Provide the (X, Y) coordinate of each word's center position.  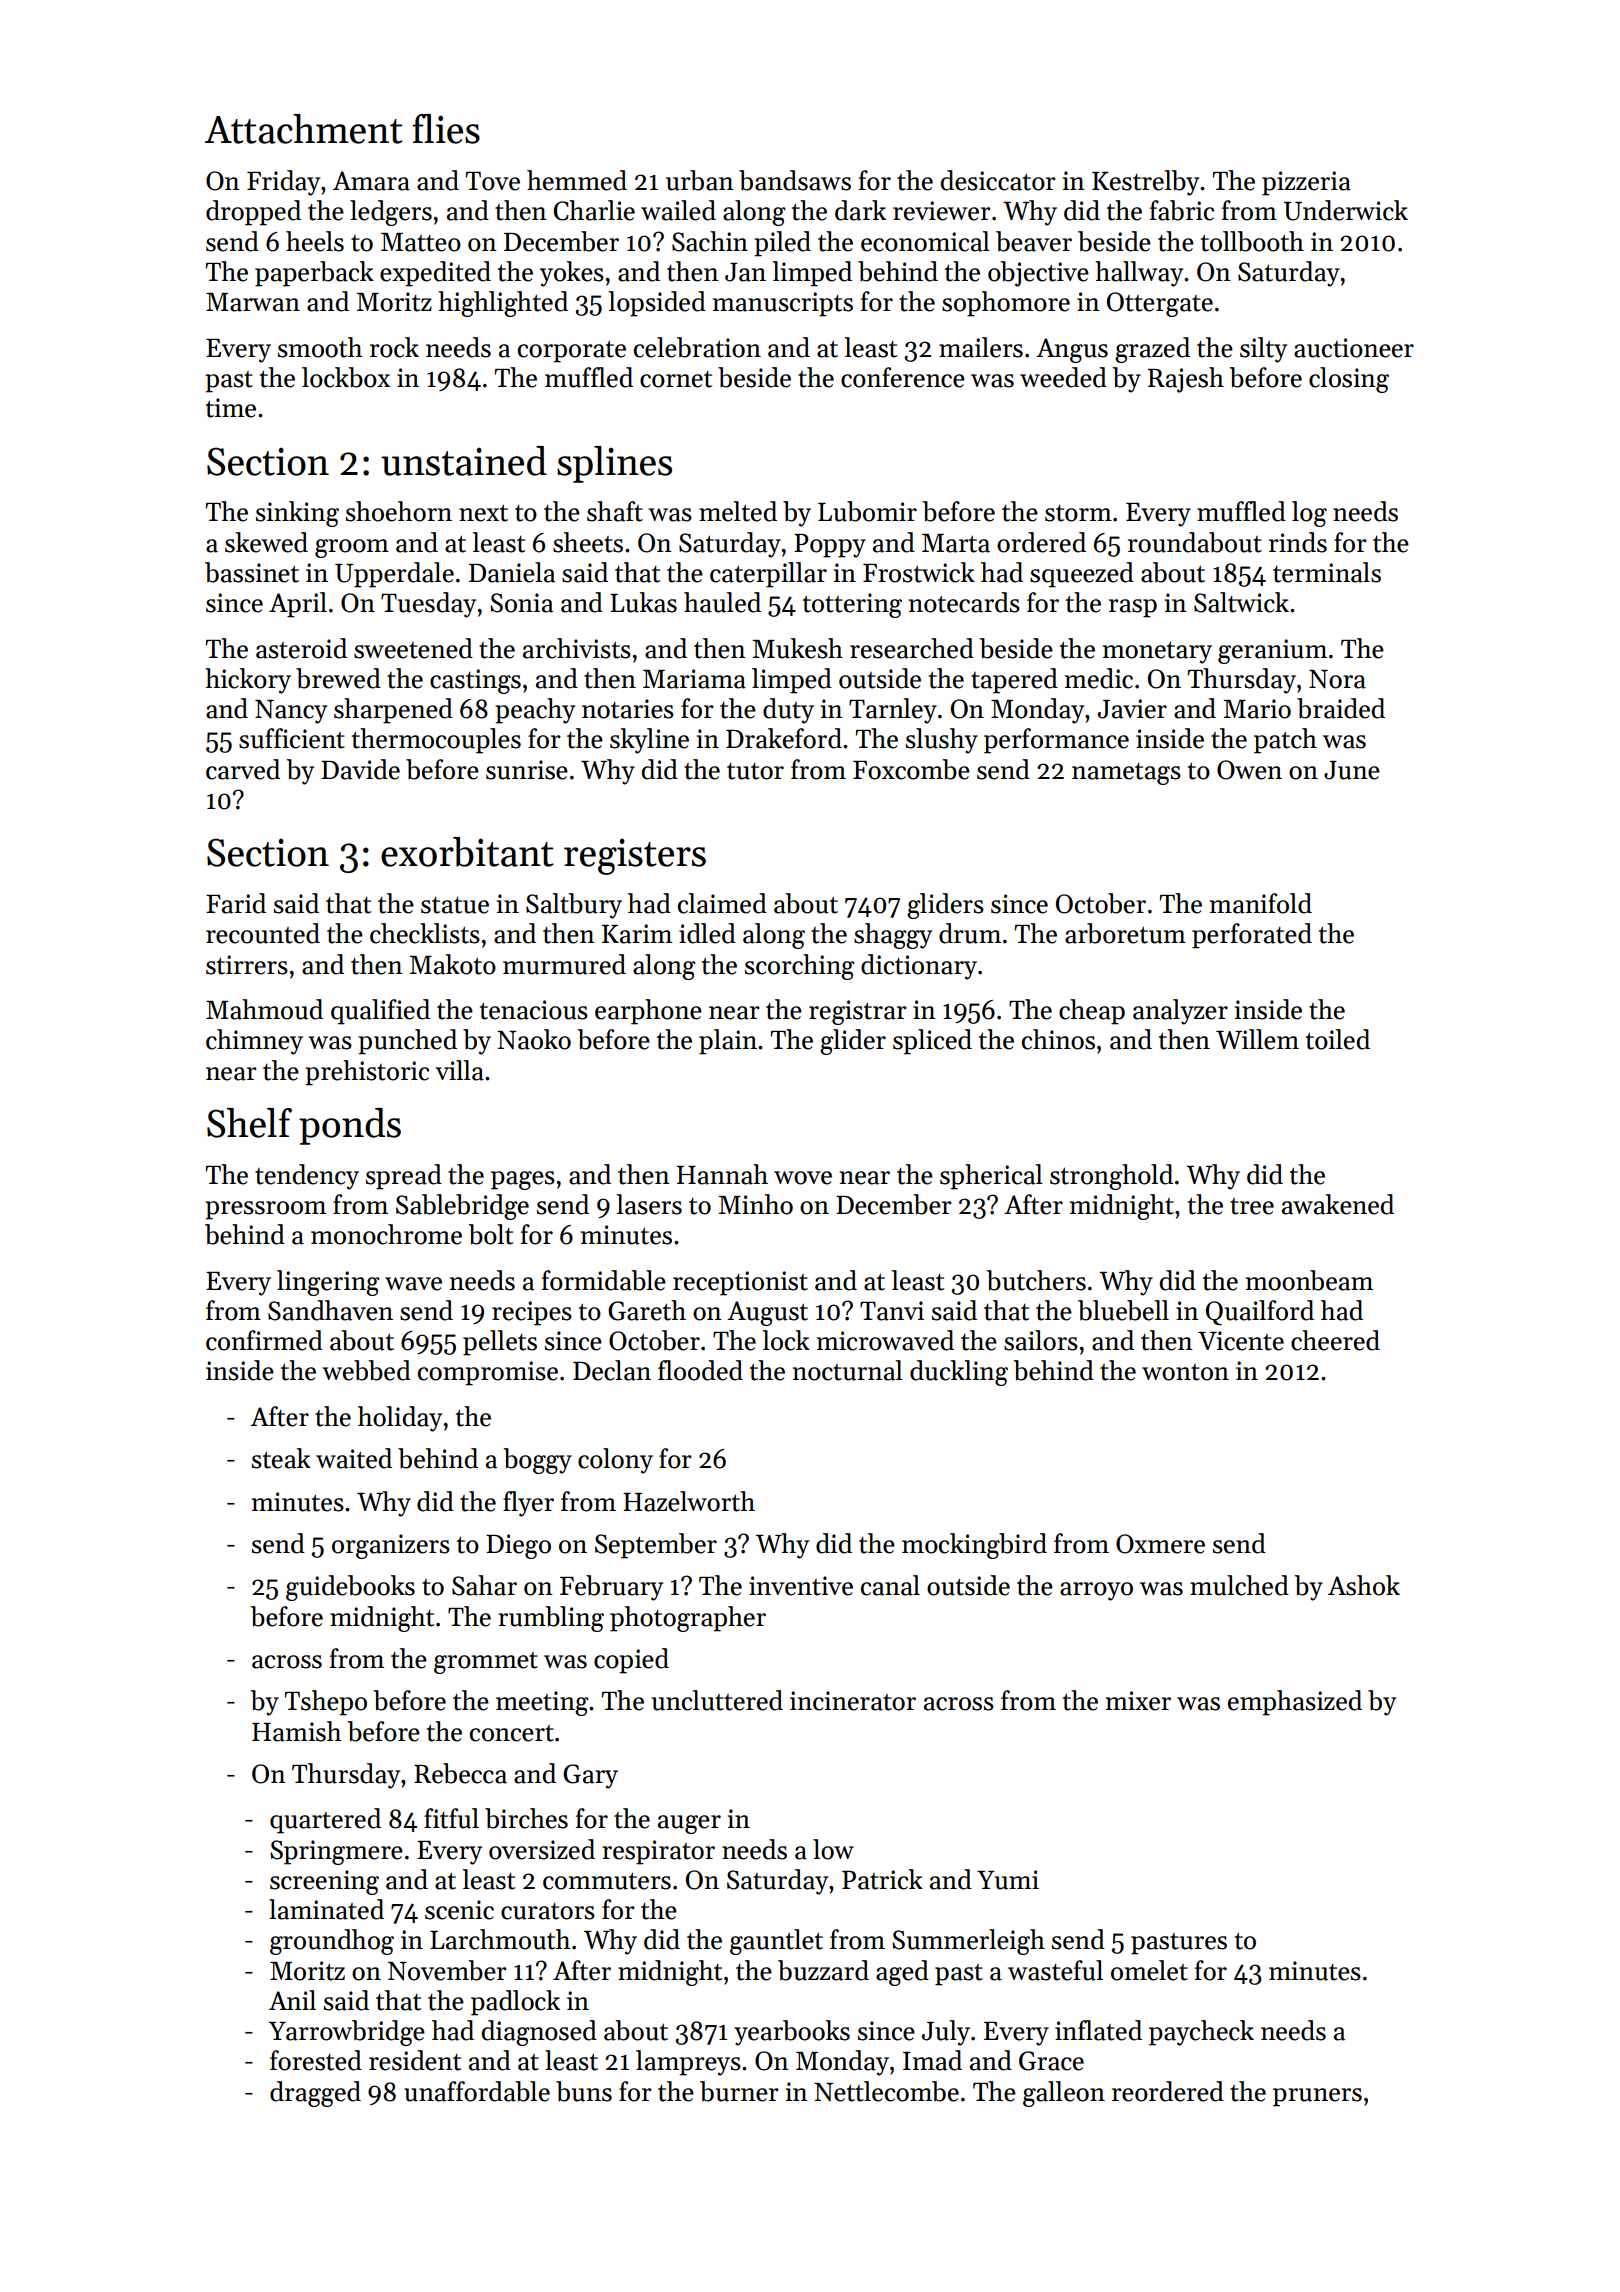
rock (394, 347)
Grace (1051, 2061)
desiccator (998, 180)
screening (324, 1882)
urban (700, 180)
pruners (1317, 2097)
